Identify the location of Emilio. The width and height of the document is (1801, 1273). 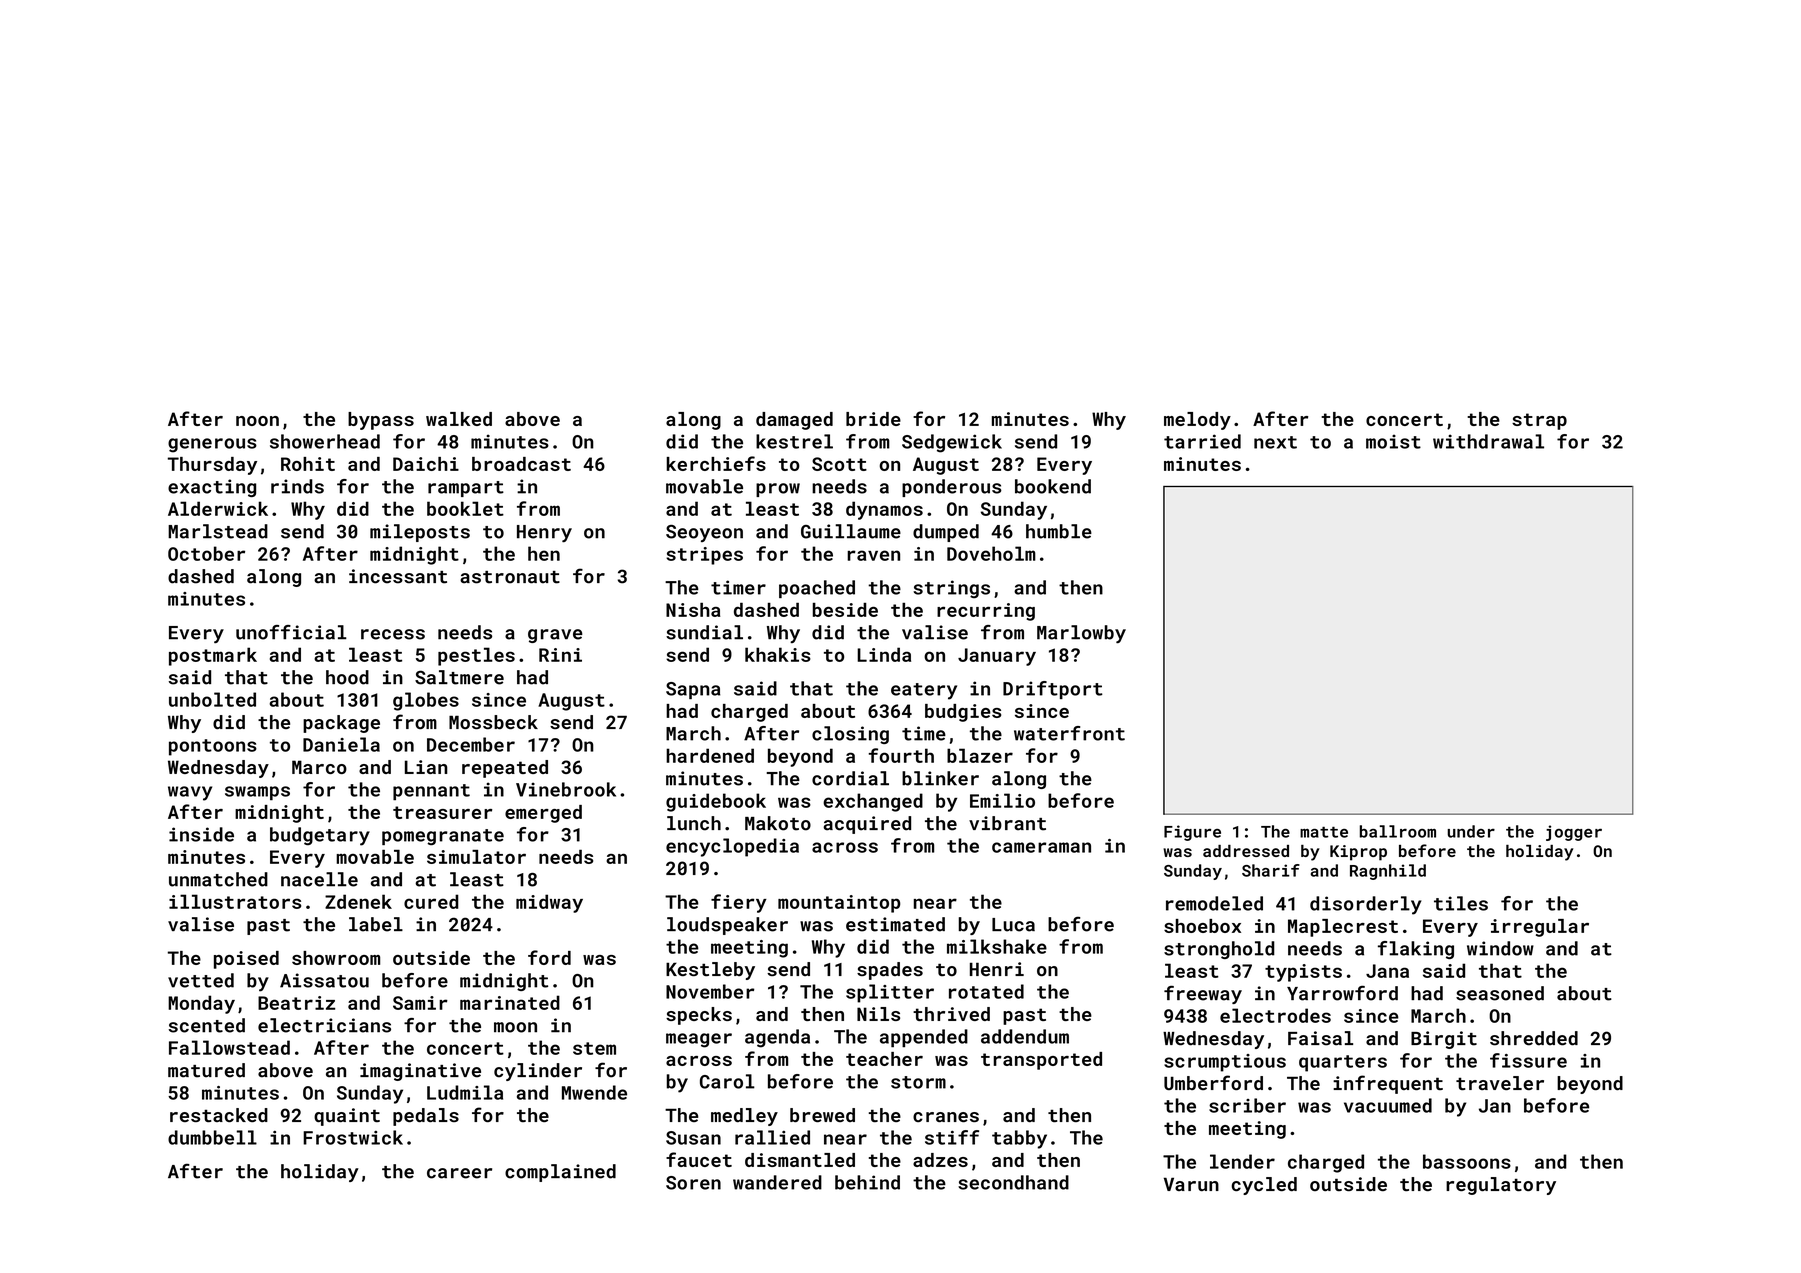
(1002, 800).
